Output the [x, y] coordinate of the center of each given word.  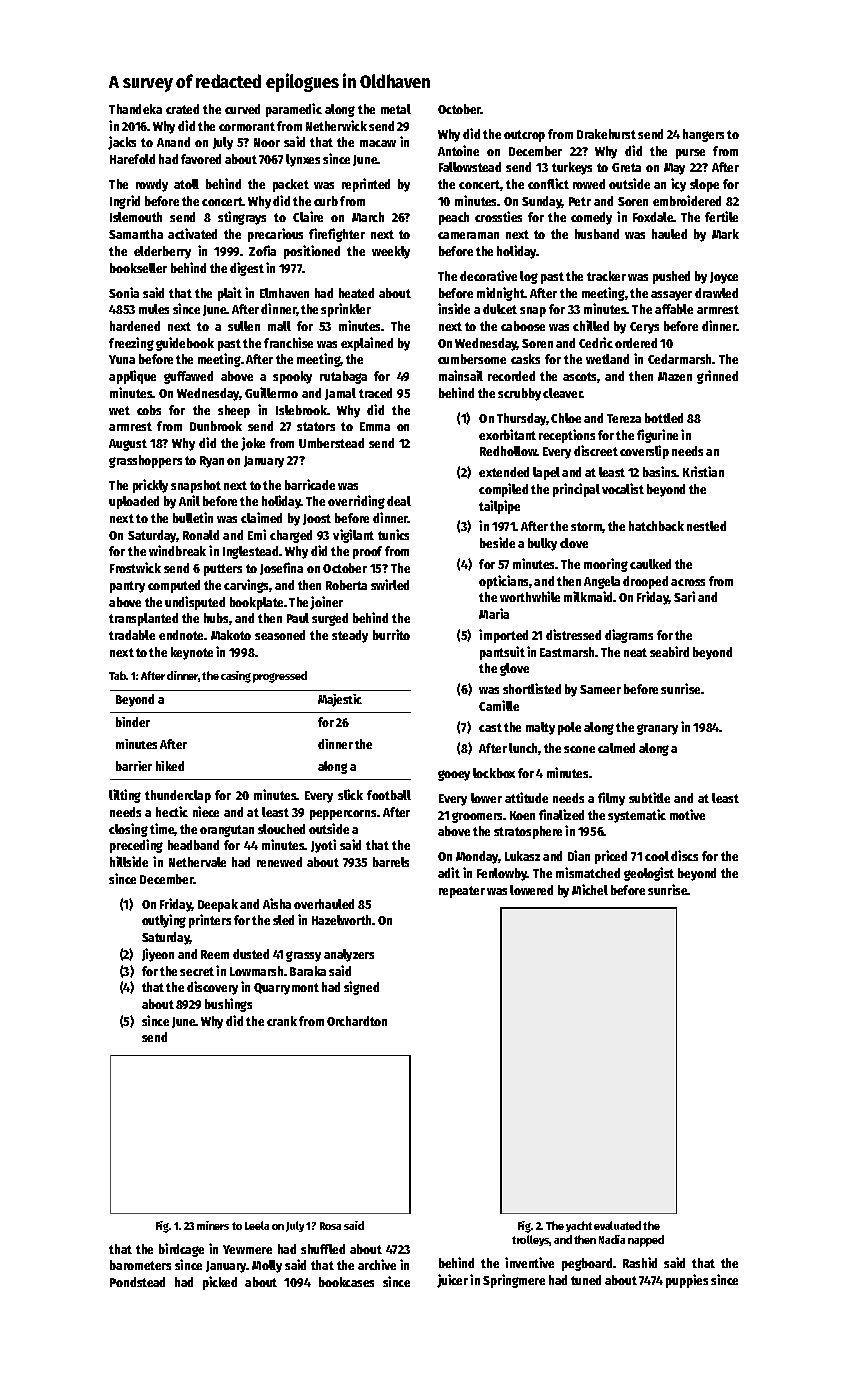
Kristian [703, 471]
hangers [703, 135]
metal [396, 109]
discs [684, 855]
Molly [267, 1266]
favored [201, 159]
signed [361, 988]
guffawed [188, 377]
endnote [181, 635]
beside [497, 542]
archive [377, 1264]
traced [375, 393]
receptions [567, 436]
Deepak [218, 905]
